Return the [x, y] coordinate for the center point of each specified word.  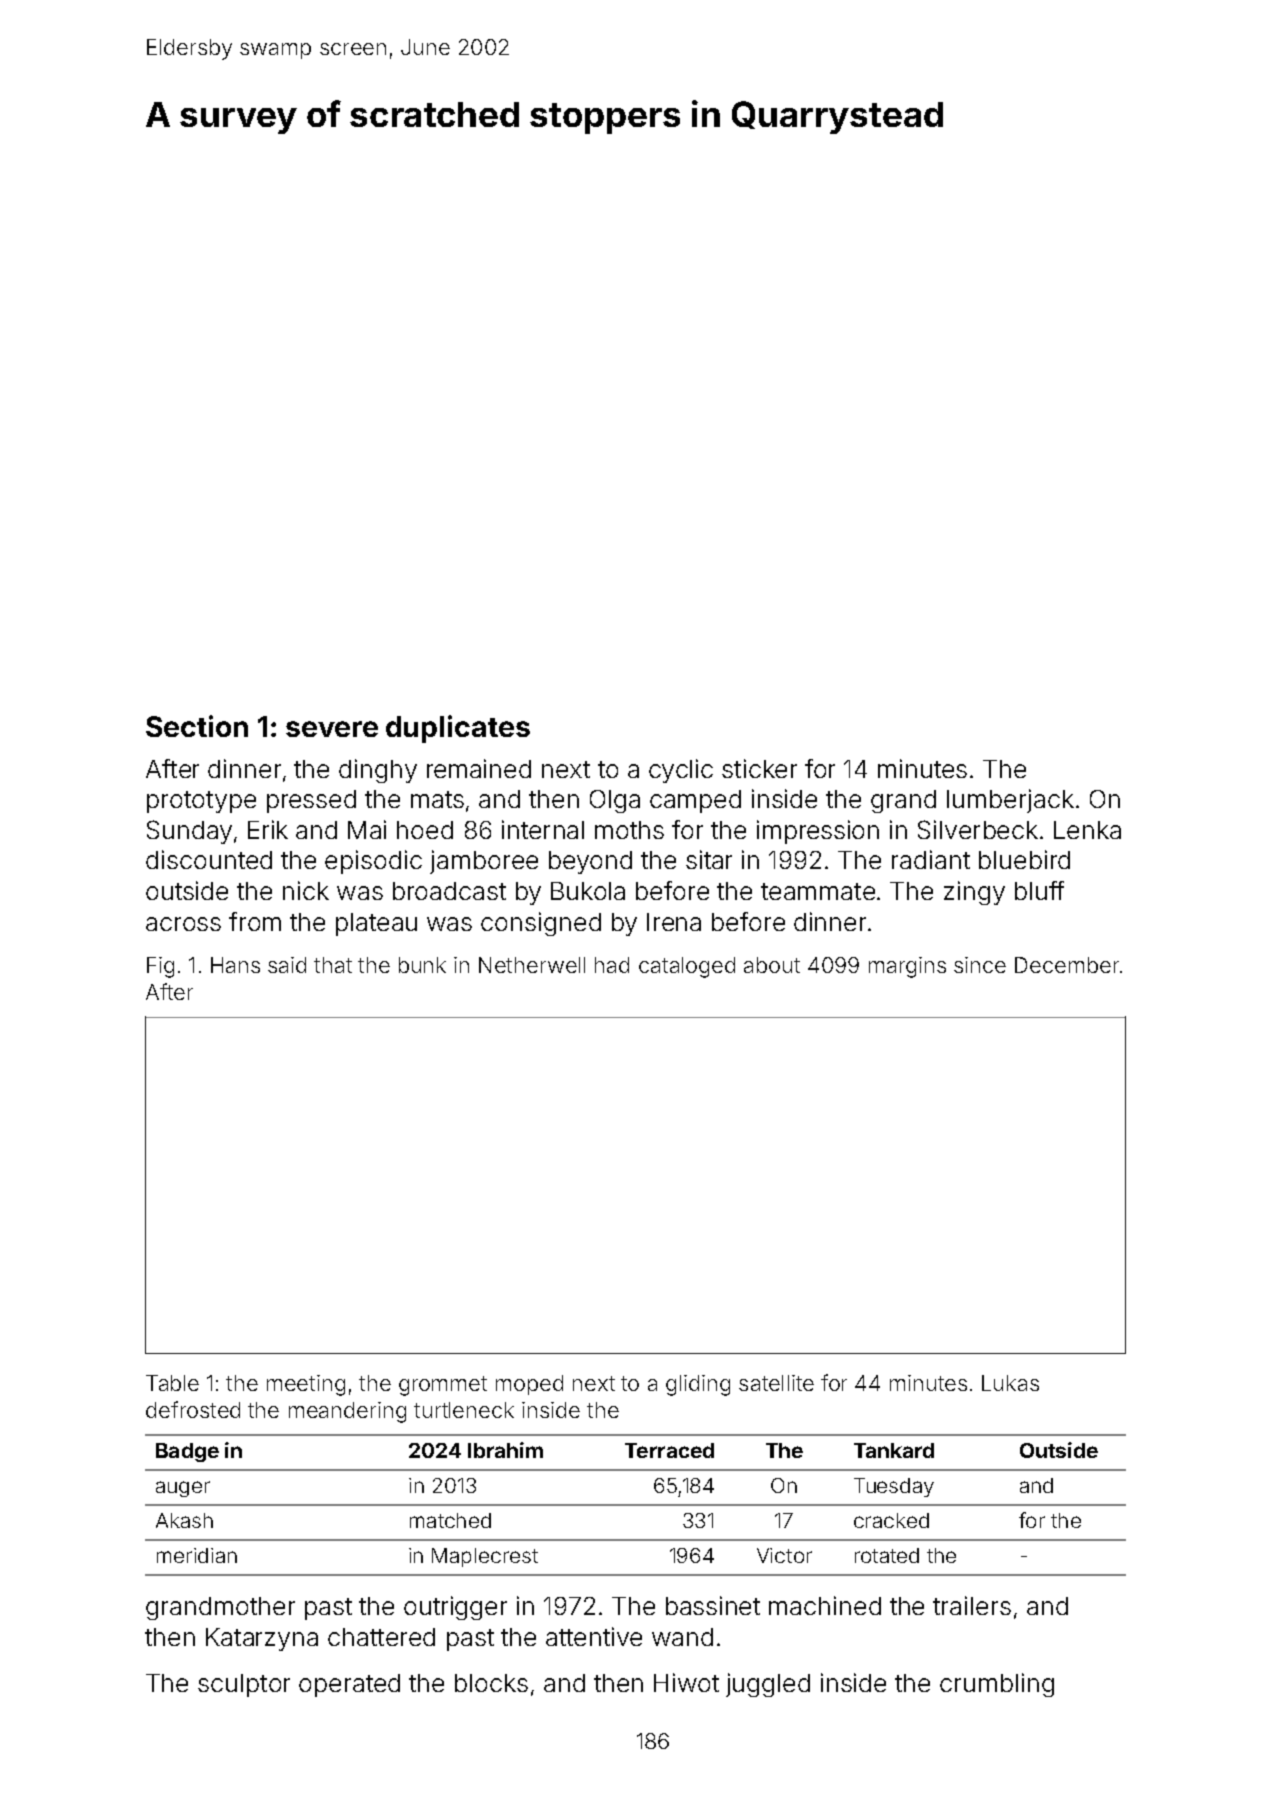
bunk [422, 965]
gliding [698, 1385]
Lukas [1010, 1383]
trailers [972, 1605]
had [612, 965]
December [1067, 965]
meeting [306, 1385]
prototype [201, 802]
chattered [381, 1637]
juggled [768, 1685]
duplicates [458, 729]
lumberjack [1010, 801]
